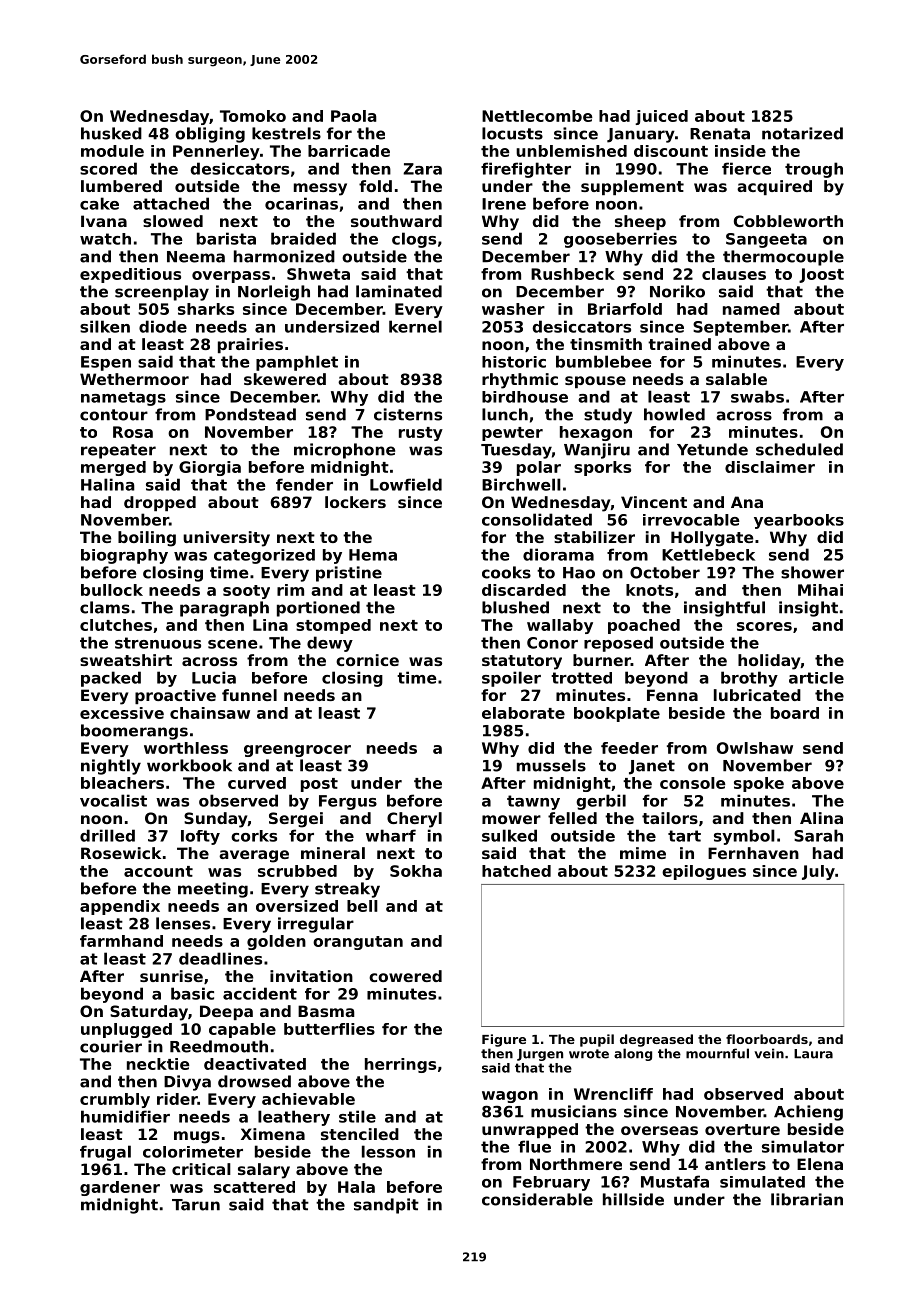 The image size is (924, 1308). Describe the element at coordinates (210, 135) in the screenshot. I see `obliging` at that location.
